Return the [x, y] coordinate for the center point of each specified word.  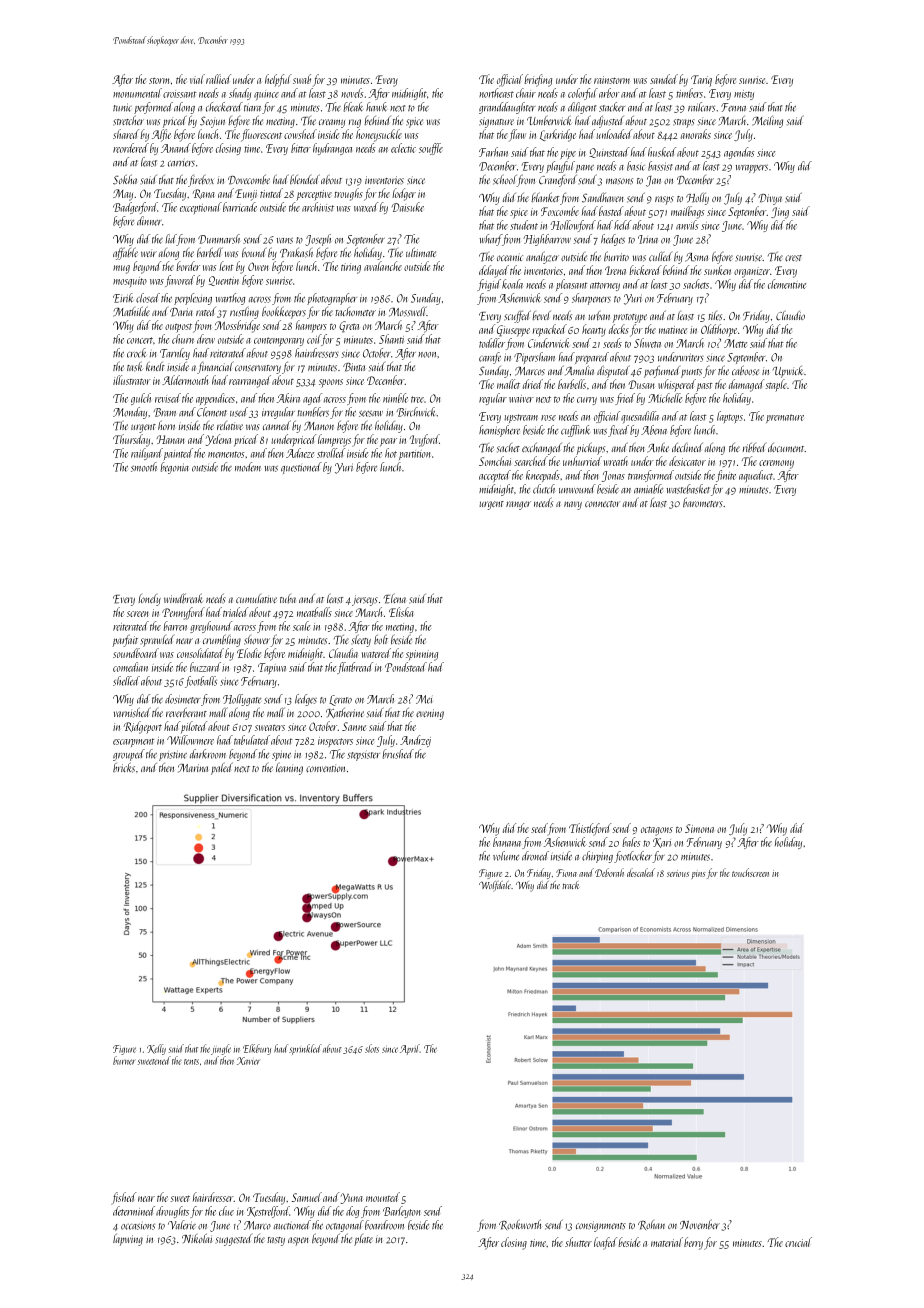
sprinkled [305, 1049]
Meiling [767, 122]
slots [372, 1048]
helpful [278, 80]
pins [699, 874]
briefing [538, 80]
